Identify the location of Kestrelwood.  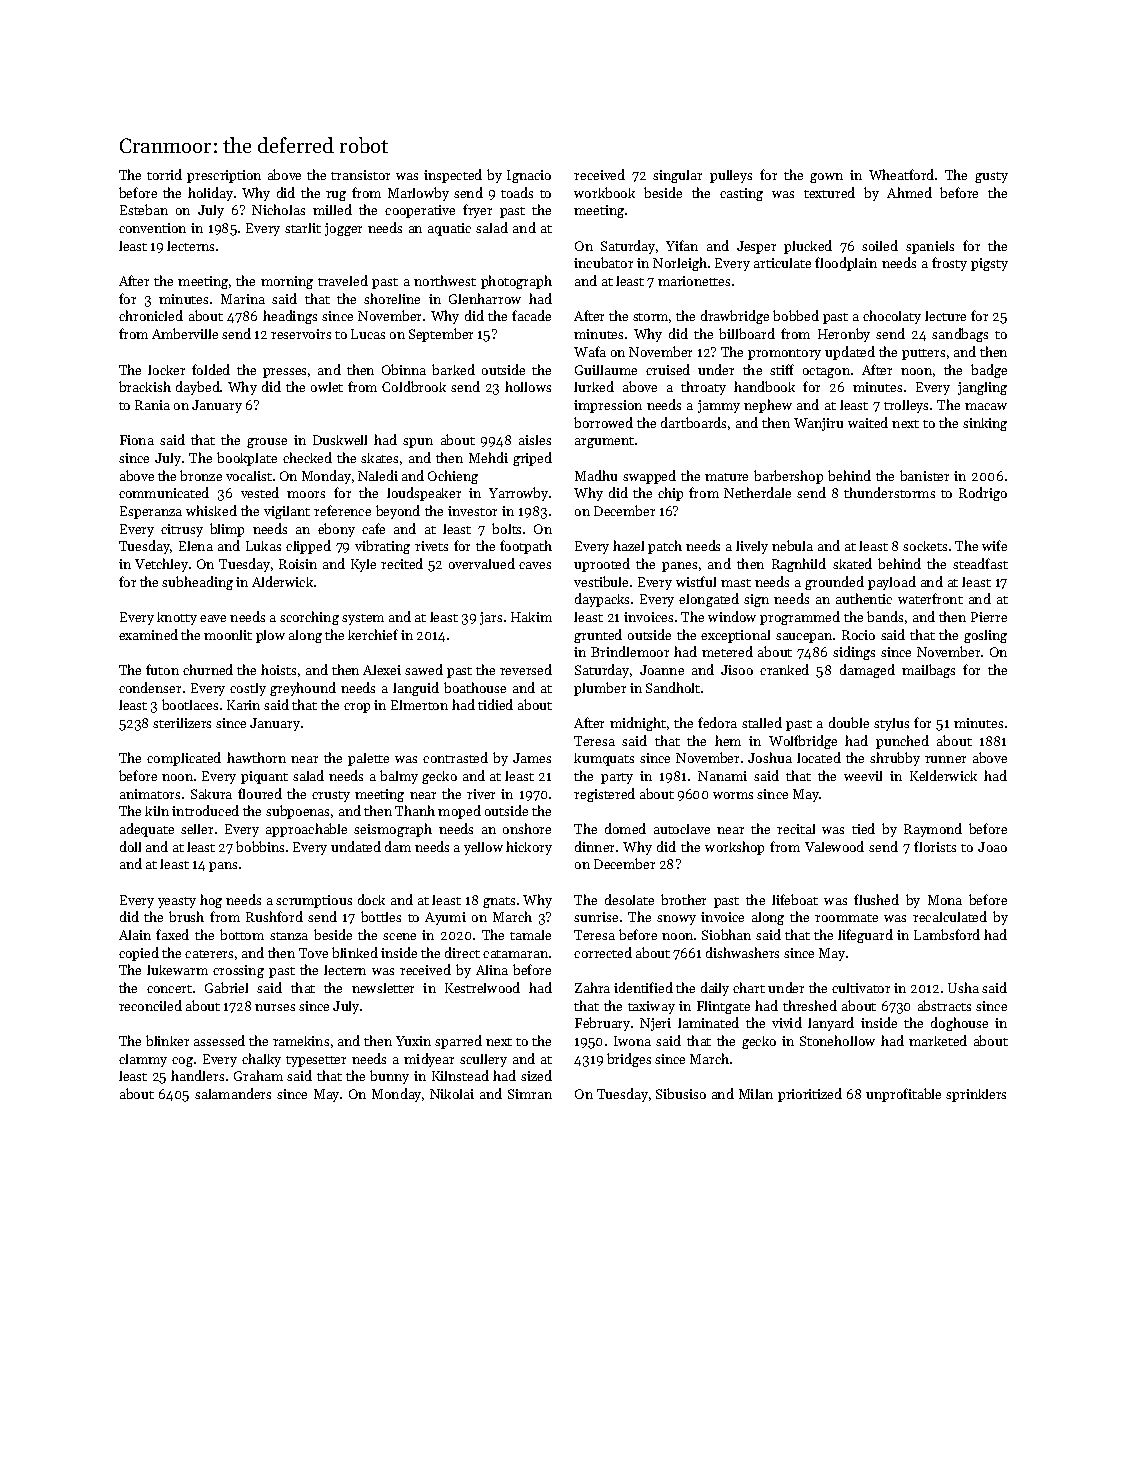
(482, 987).
